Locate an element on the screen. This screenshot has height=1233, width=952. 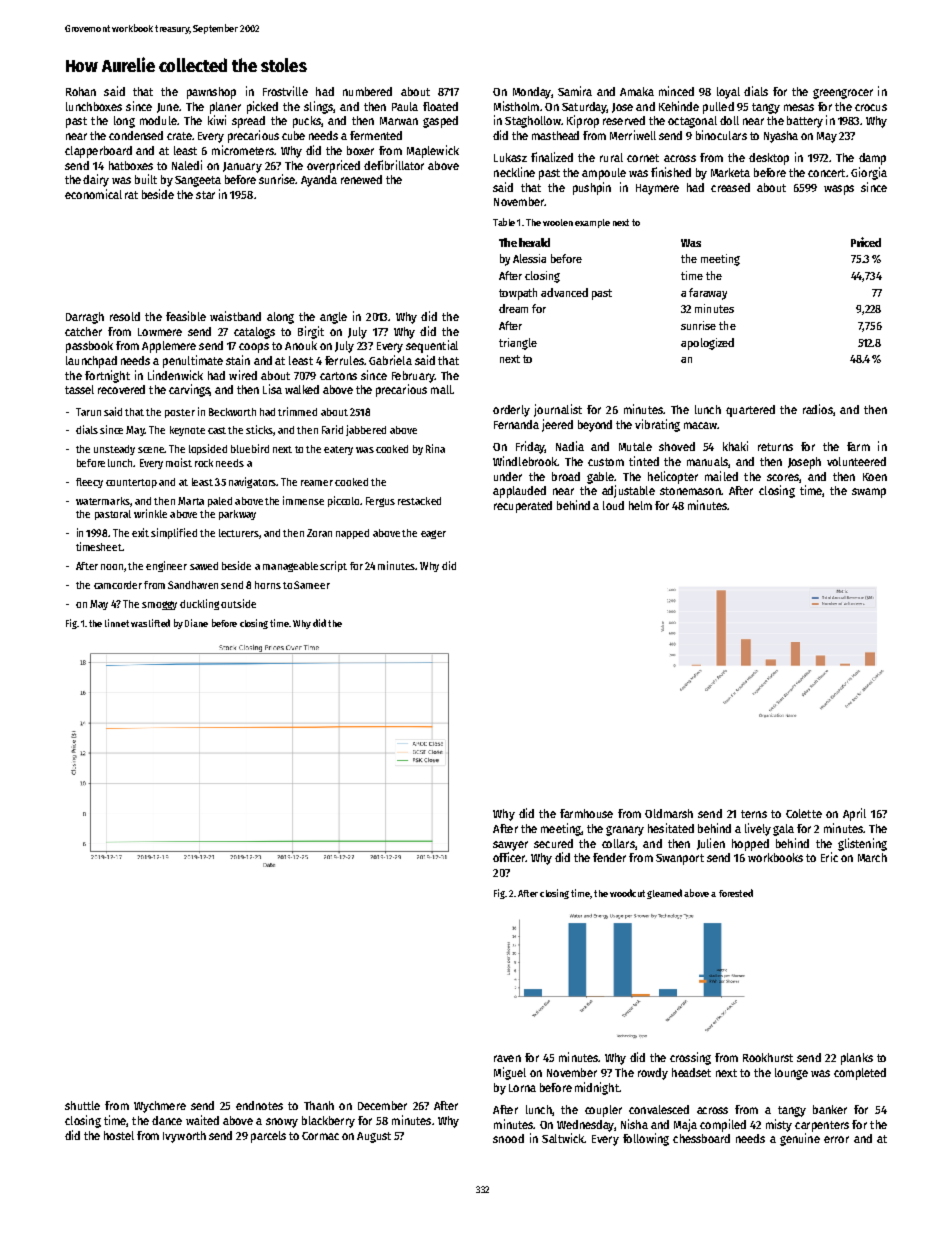
hostel is located at coordinates (119, 1135).
